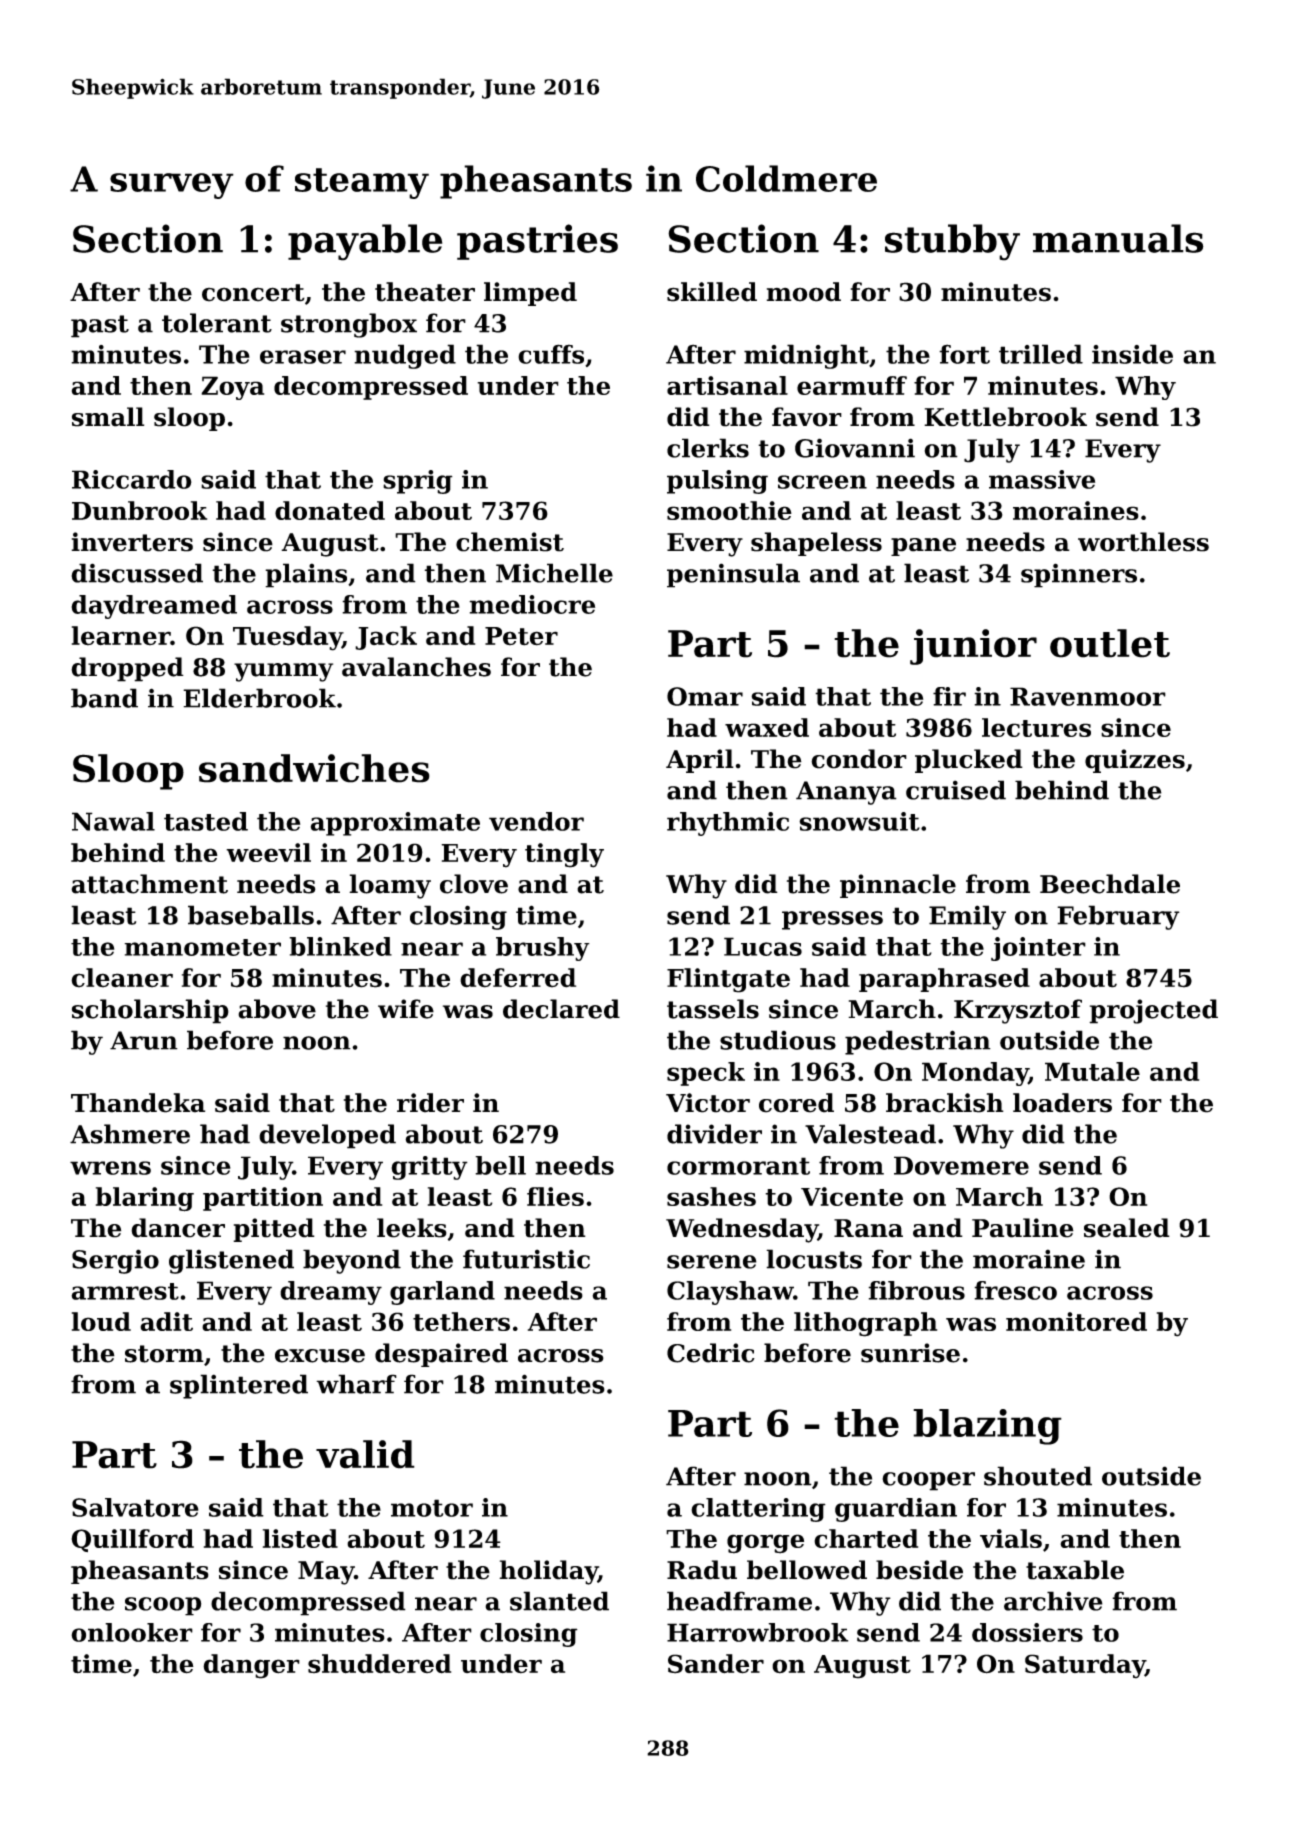 This screenshot has height=1828, width=1293. Describe the element at coordinates (964, 354) in the screenshot. I see `fort` at that location.
